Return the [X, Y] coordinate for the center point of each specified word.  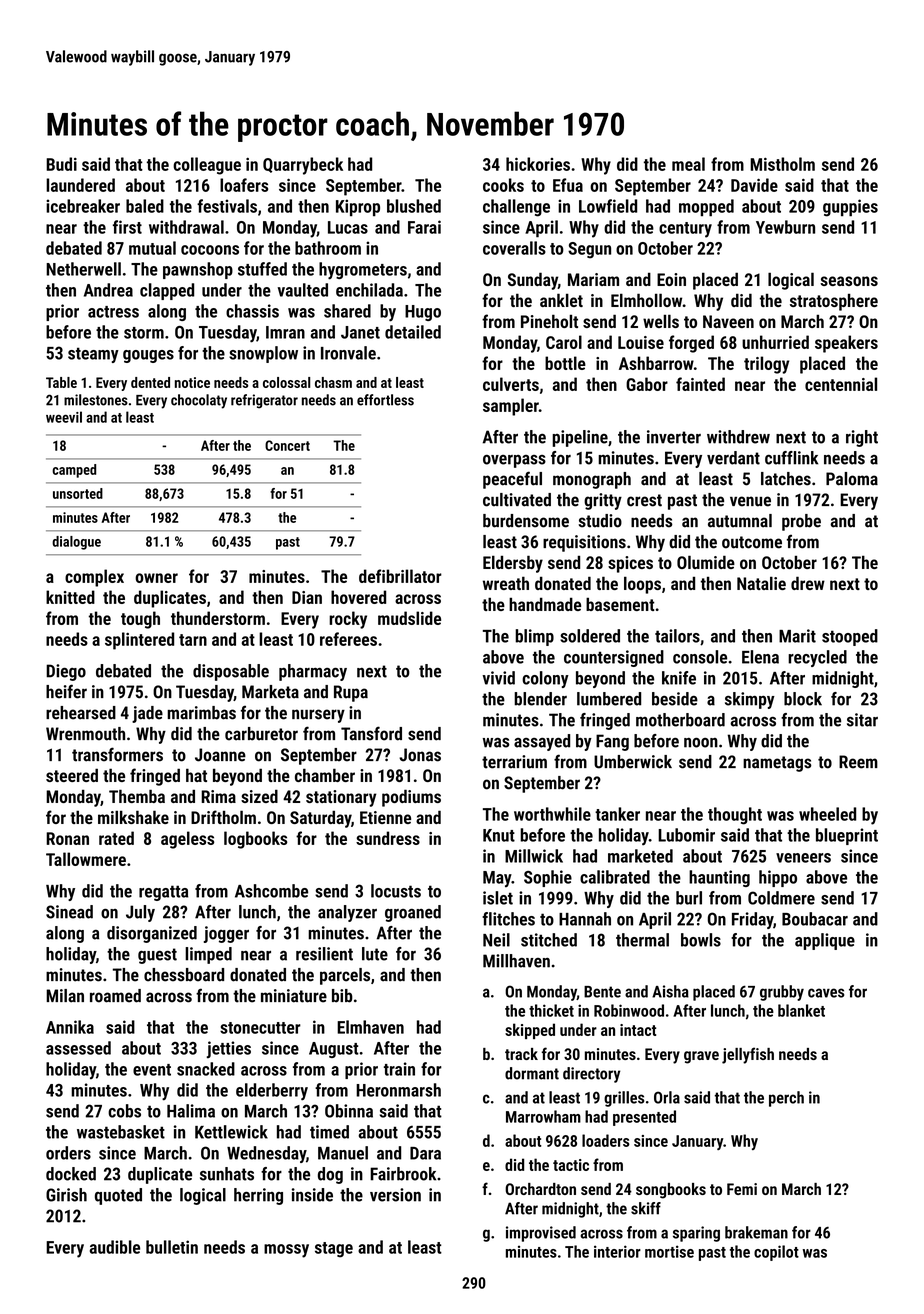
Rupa [351, 693]
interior [617, 1251]
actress [113, 312]
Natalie [761, 583]
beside [675, 699]
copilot [776, 1253]
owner [156, 578]
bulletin [172, 1247]
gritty [603, 501]
